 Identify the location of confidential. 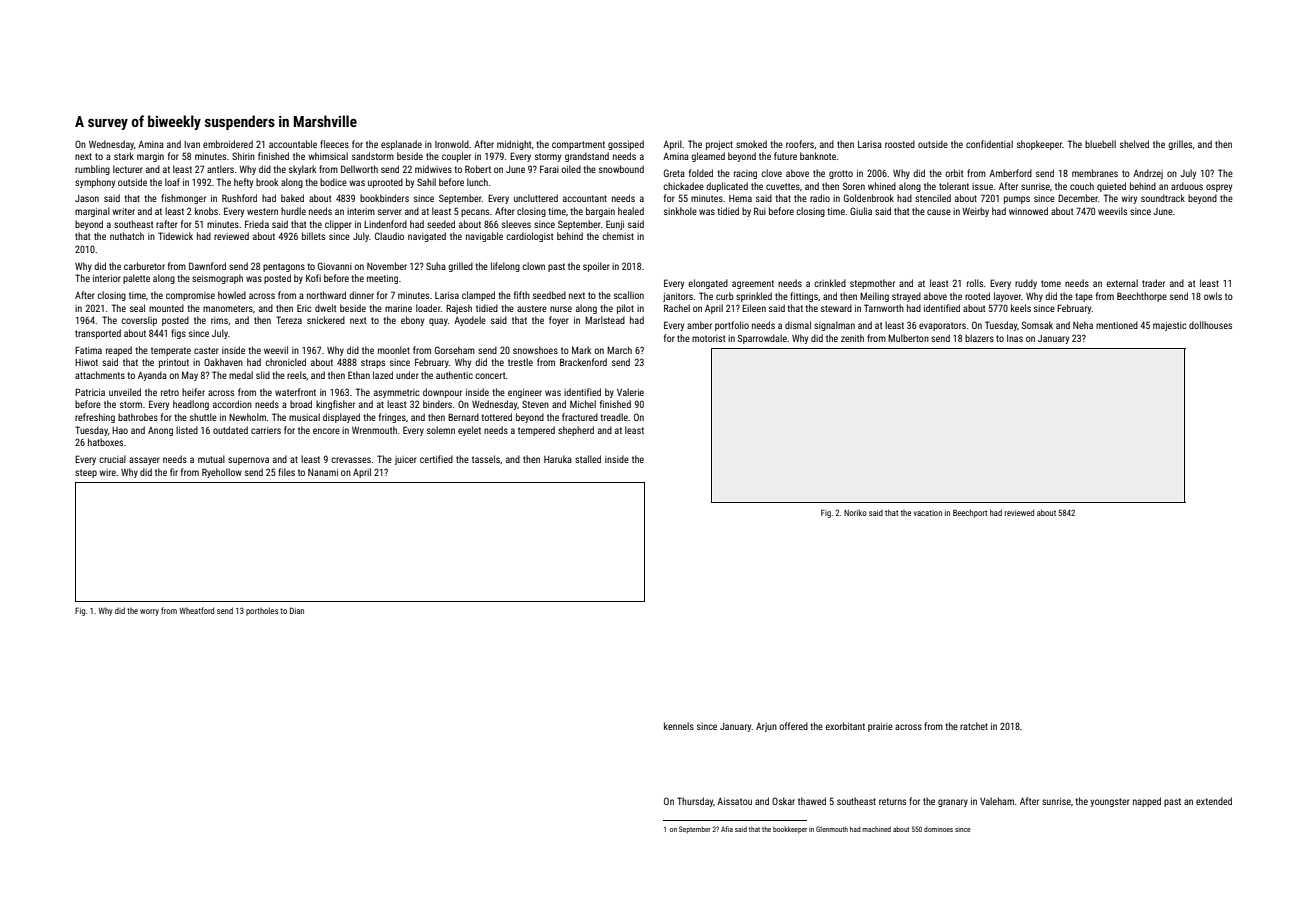
(989, 144).
